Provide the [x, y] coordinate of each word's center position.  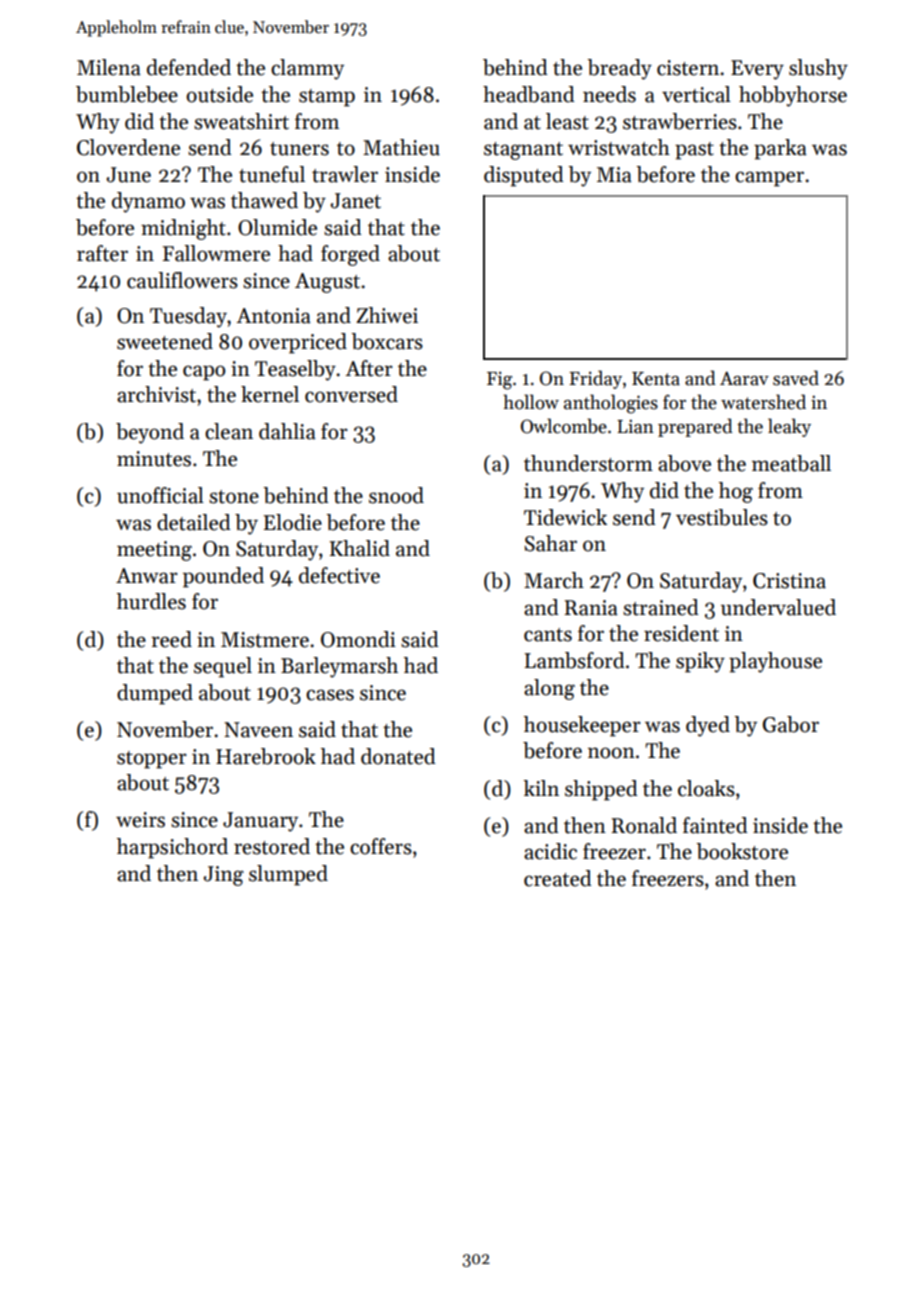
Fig [499, 380]
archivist [156, 394]
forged [350, 255]
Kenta [656, 379]
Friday [595, 379]
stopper [152, 760]
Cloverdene [128, 147]
